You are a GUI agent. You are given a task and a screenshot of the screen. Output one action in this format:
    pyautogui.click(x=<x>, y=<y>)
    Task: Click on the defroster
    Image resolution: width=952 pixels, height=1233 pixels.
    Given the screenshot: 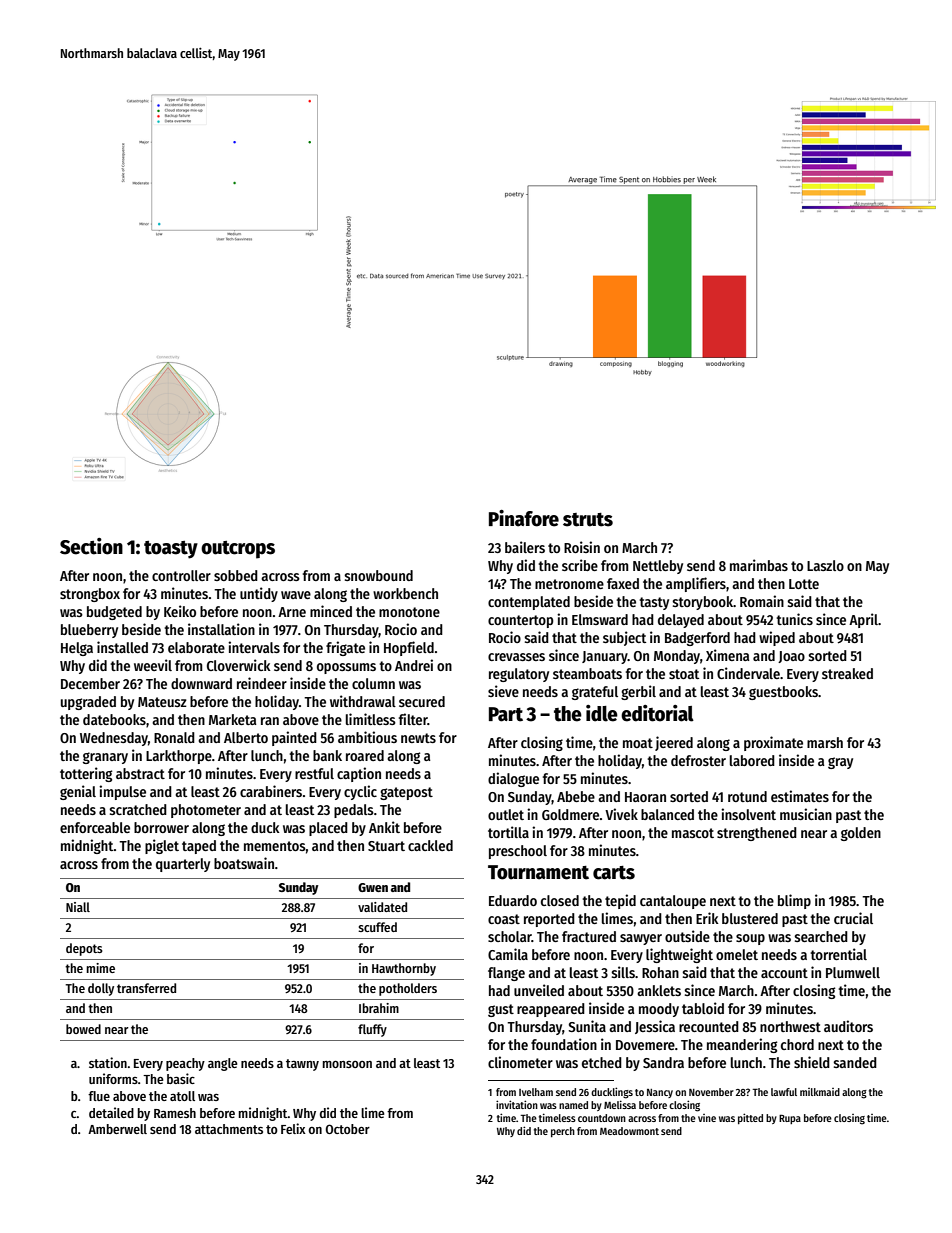 What is the action you would take?
    pyautogui.click(x=698, y=760)
